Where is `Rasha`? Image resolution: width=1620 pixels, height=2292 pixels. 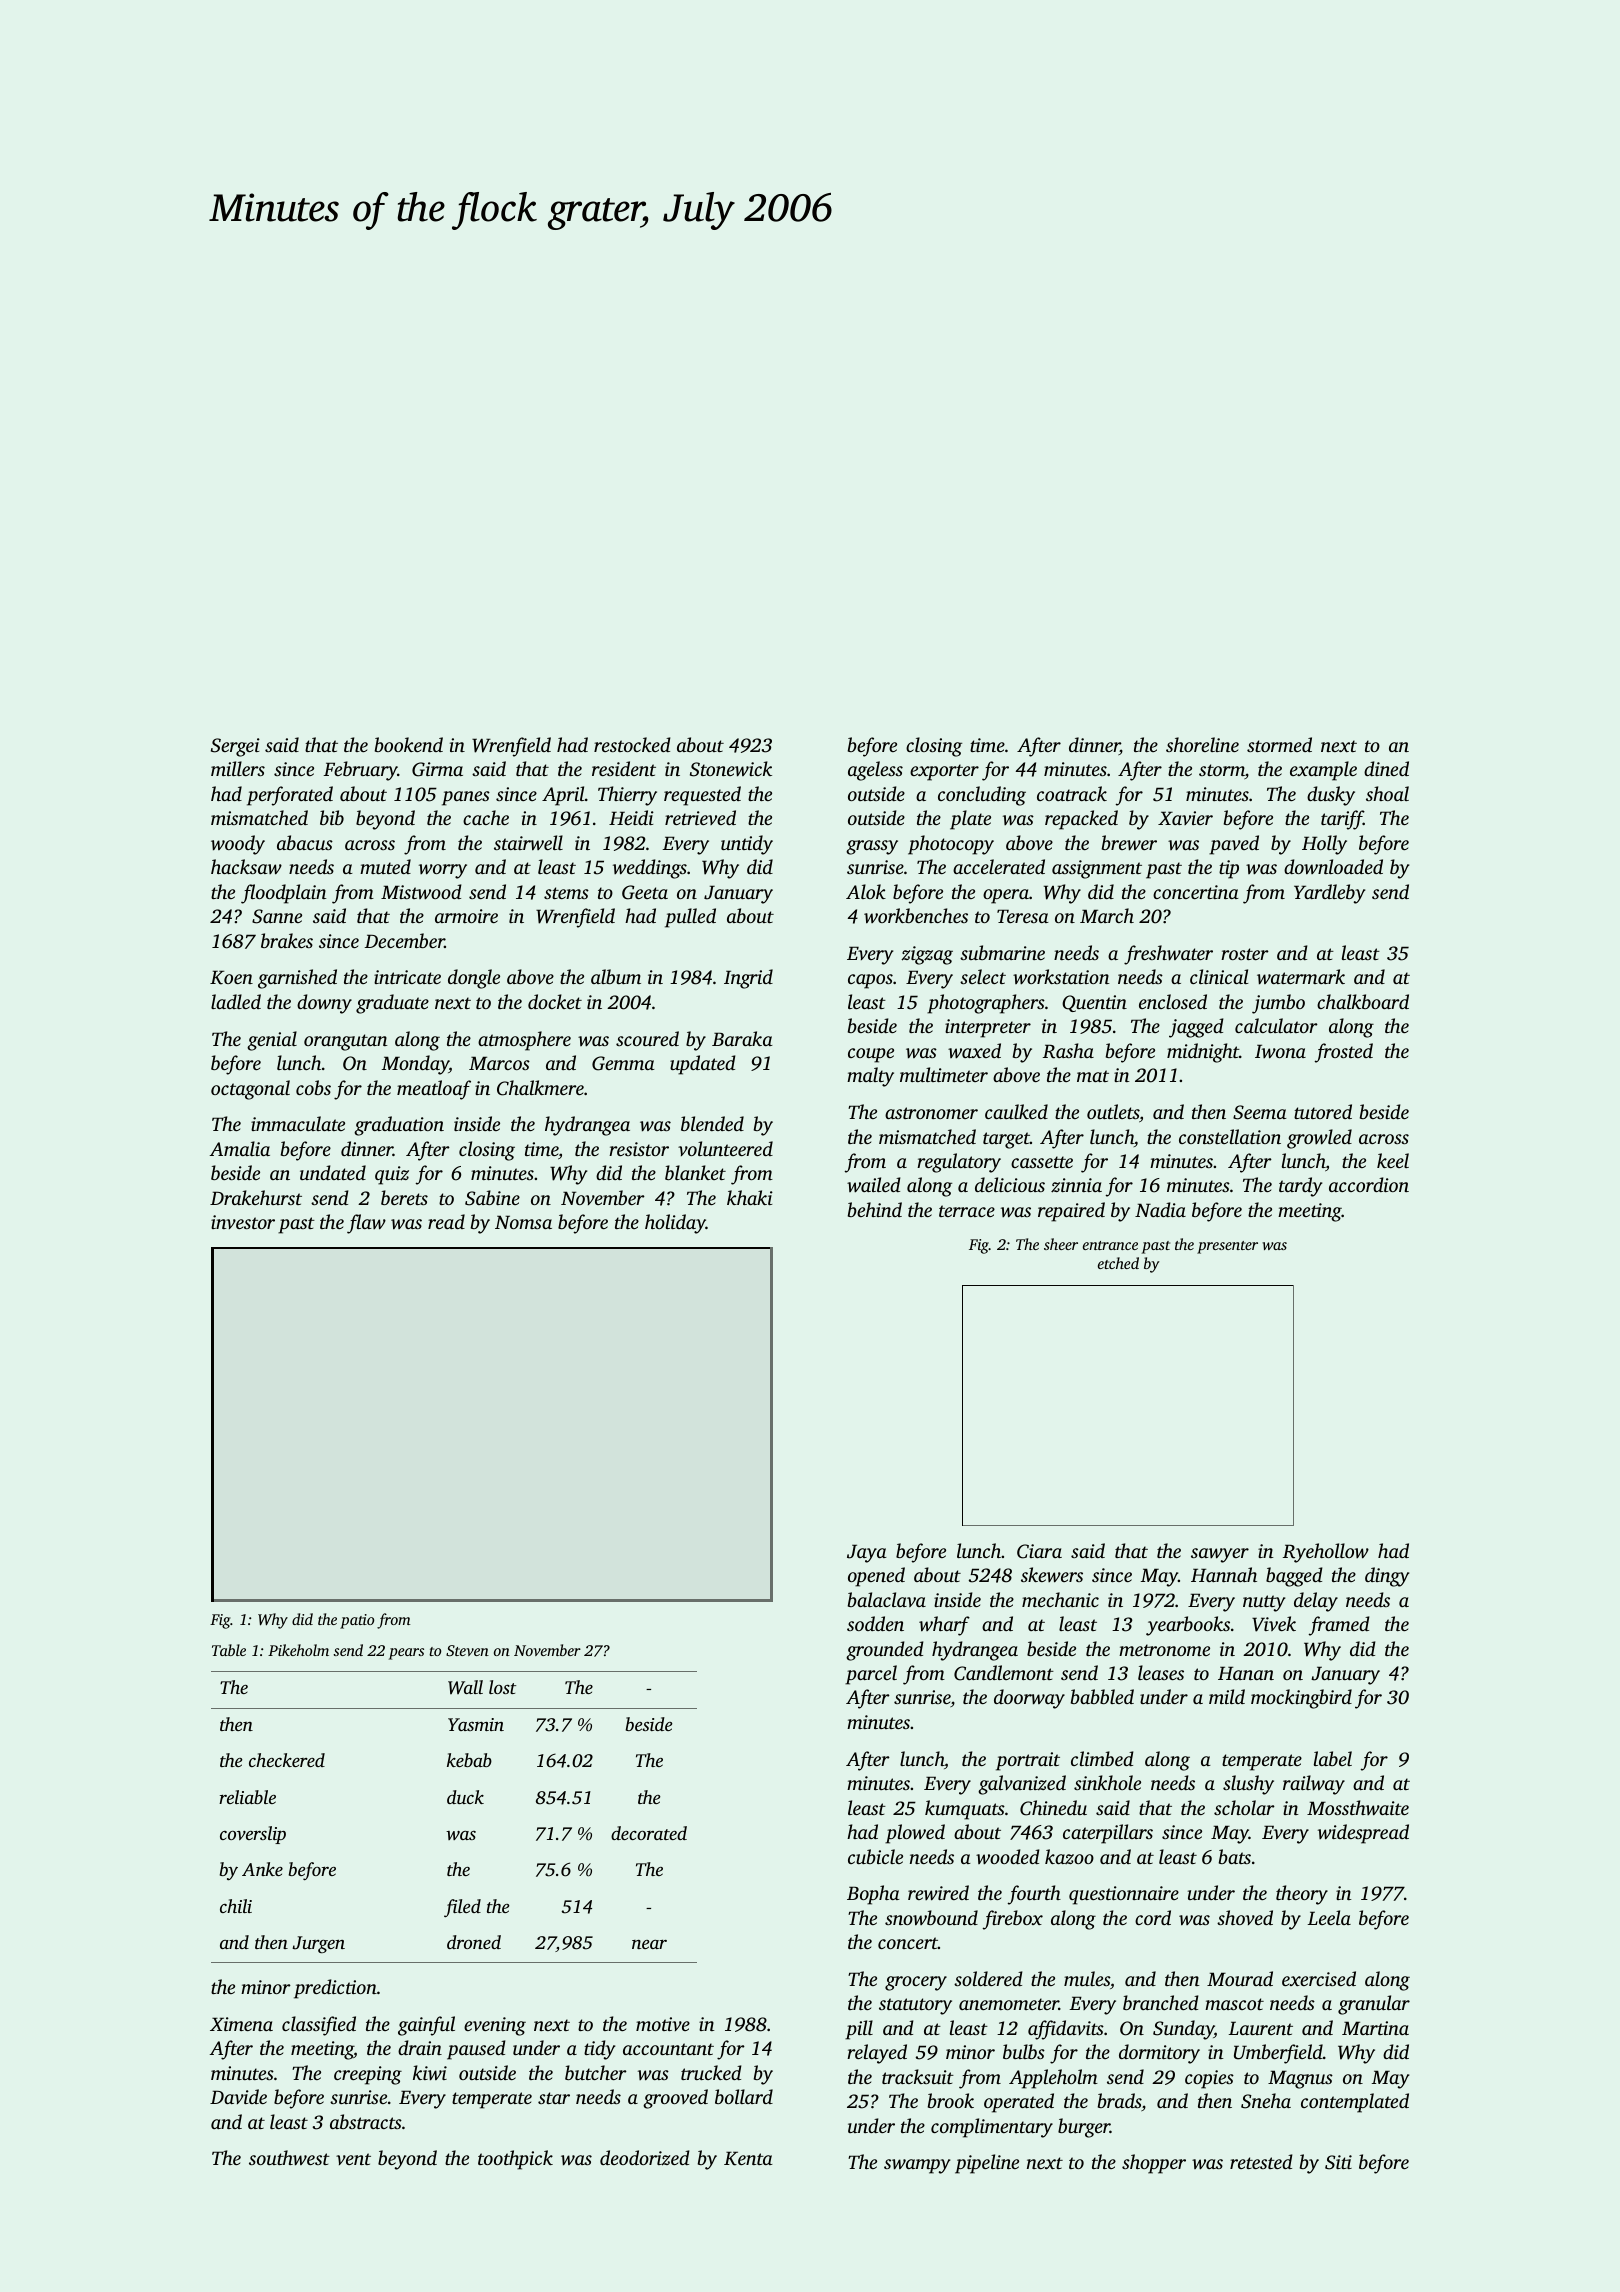 Rasha is located at coordinates (1068, 1051).
